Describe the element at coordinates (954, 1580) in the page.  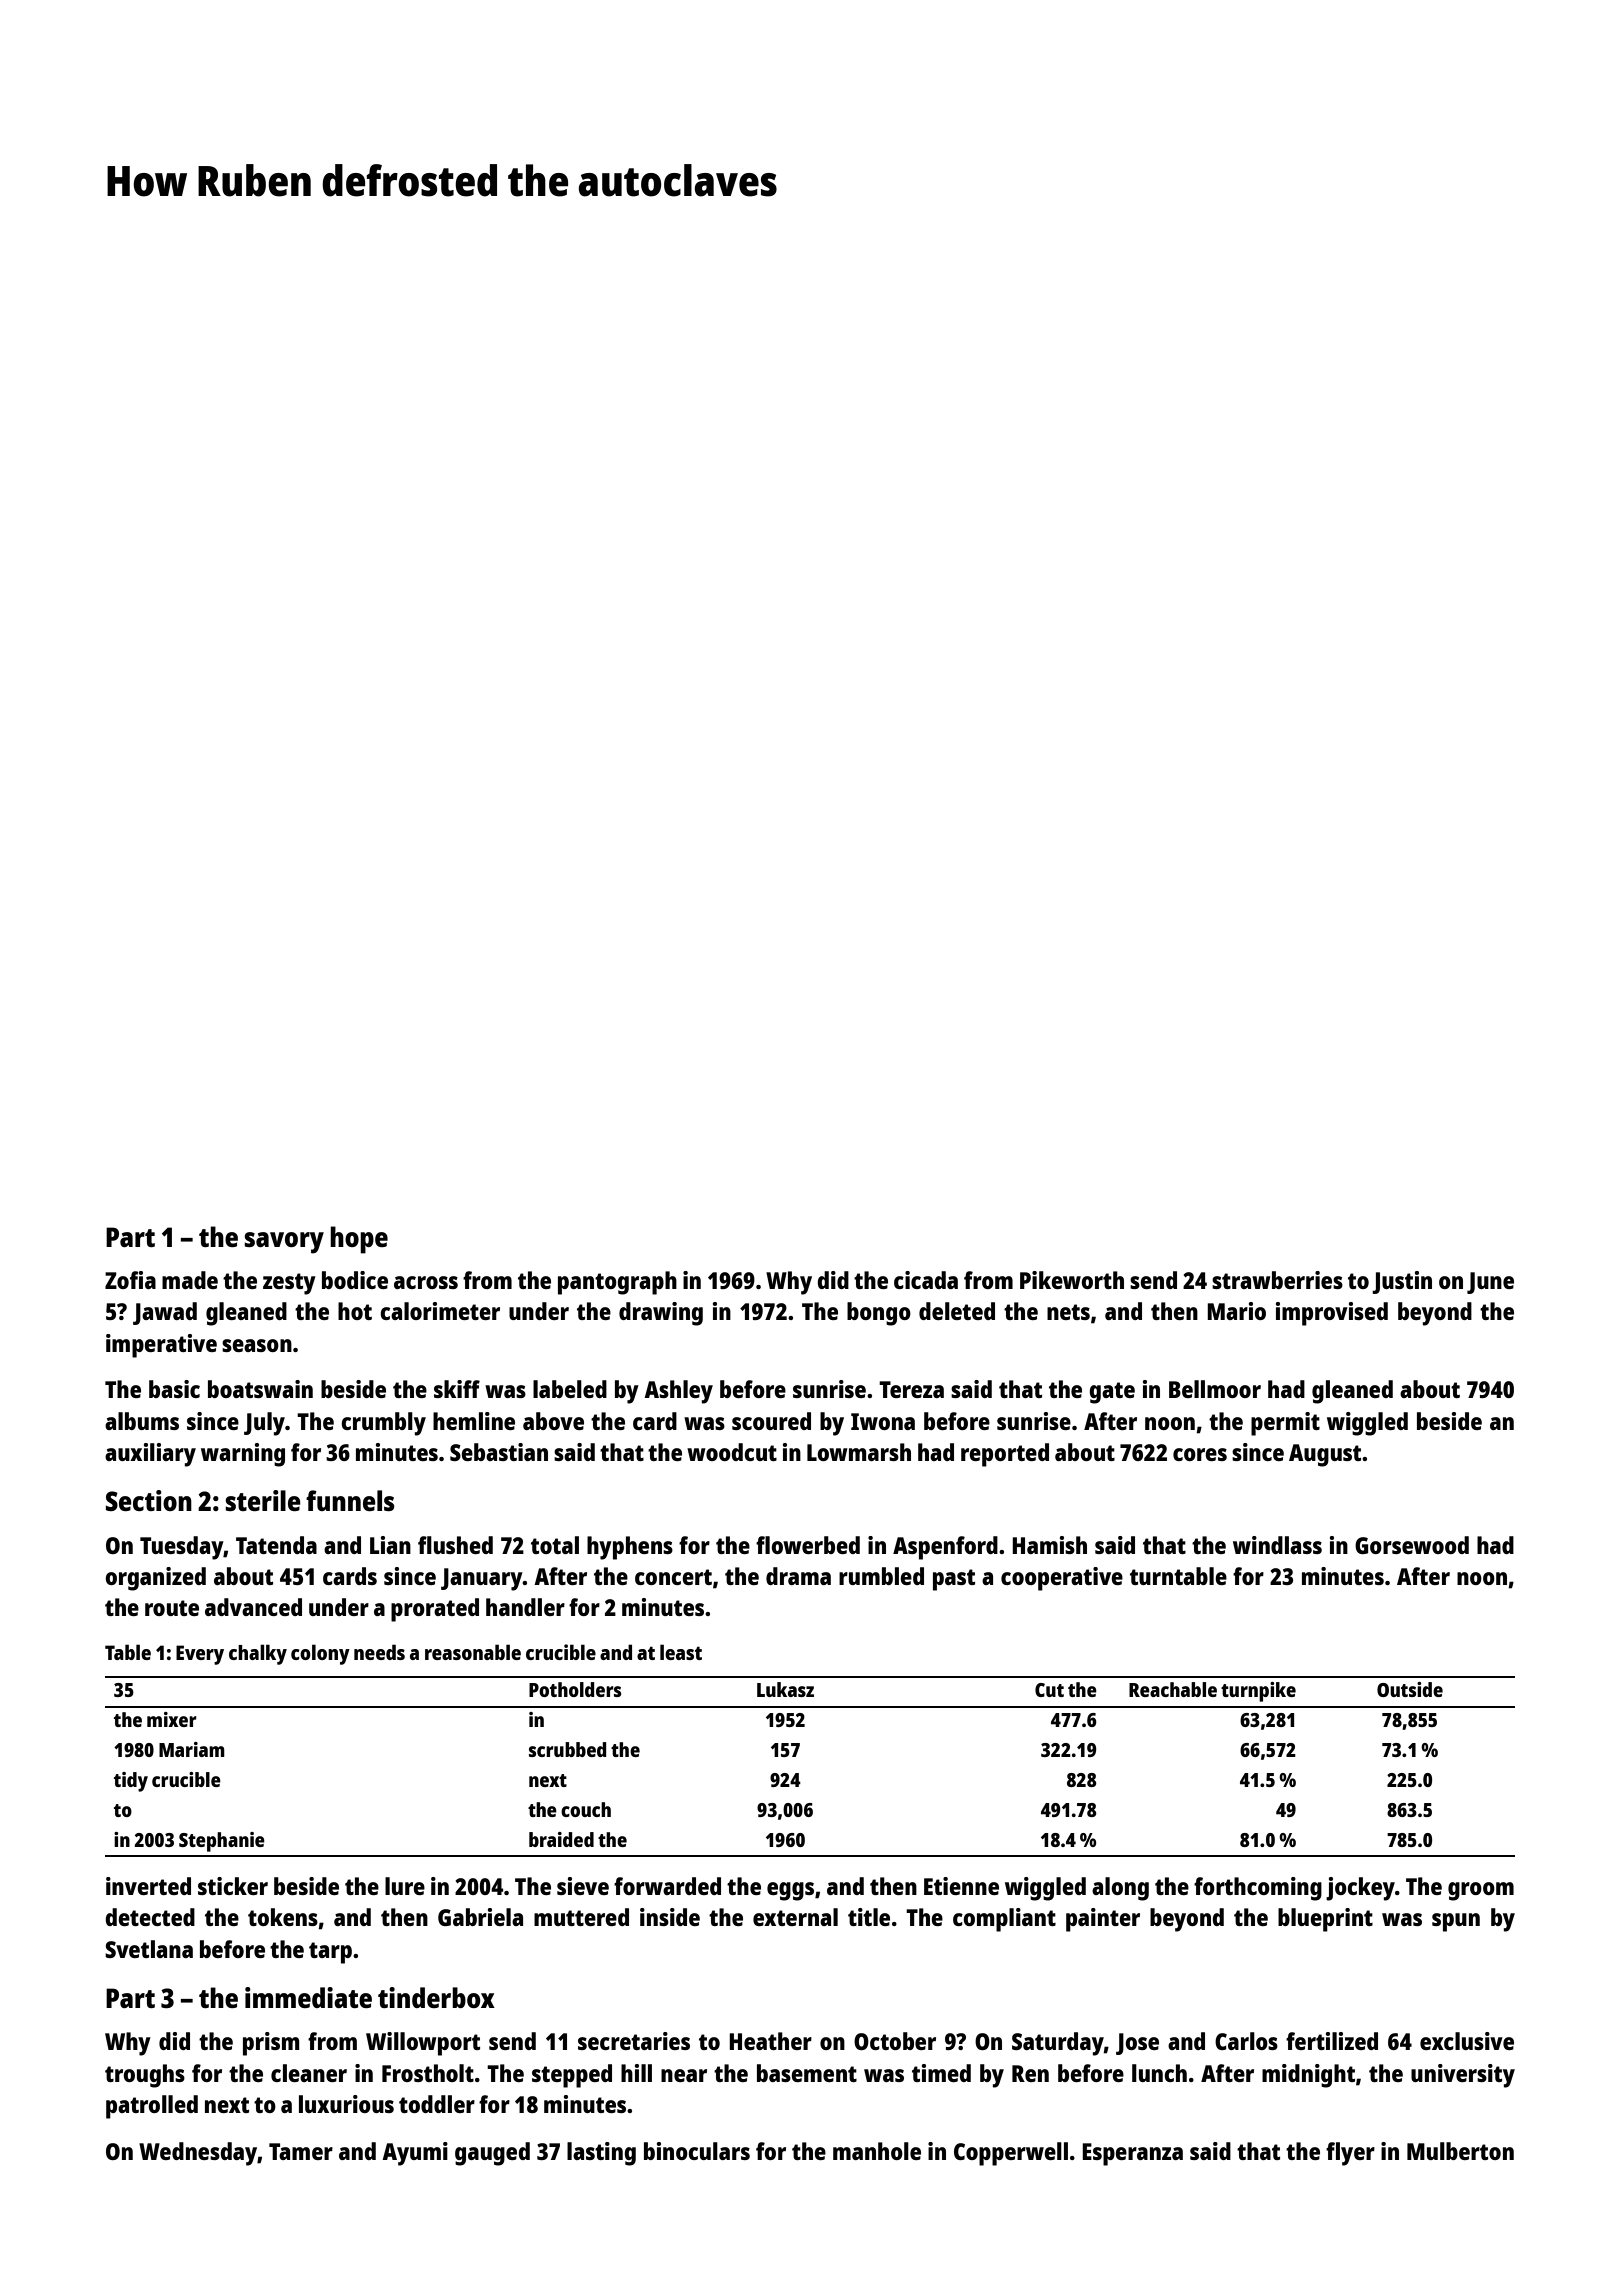
I see `past` at that location.
